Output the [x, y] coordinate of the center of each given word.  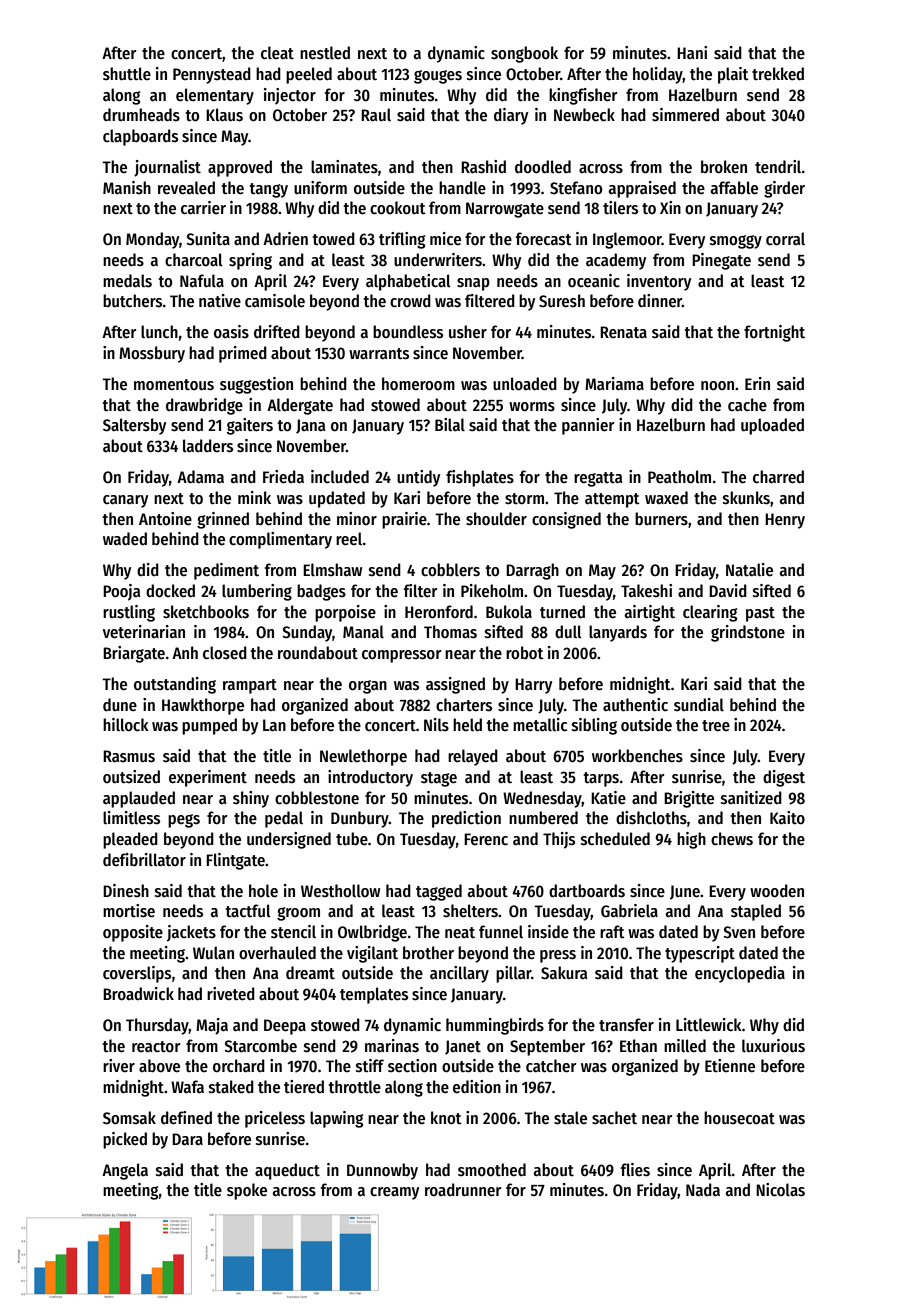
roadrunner [463, 1190]
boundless [408, 332]
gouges [438, 77]
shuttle [127, 74]
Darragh [532, 571]
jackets [191, 933]
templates [374, 995]
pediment [226, 571]
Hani [692, 52]
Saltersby [134, 426]
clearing [710, 613]
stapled [756, 912]
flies [635, 1170]
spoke [247, 1191]
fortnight [774, 333]
